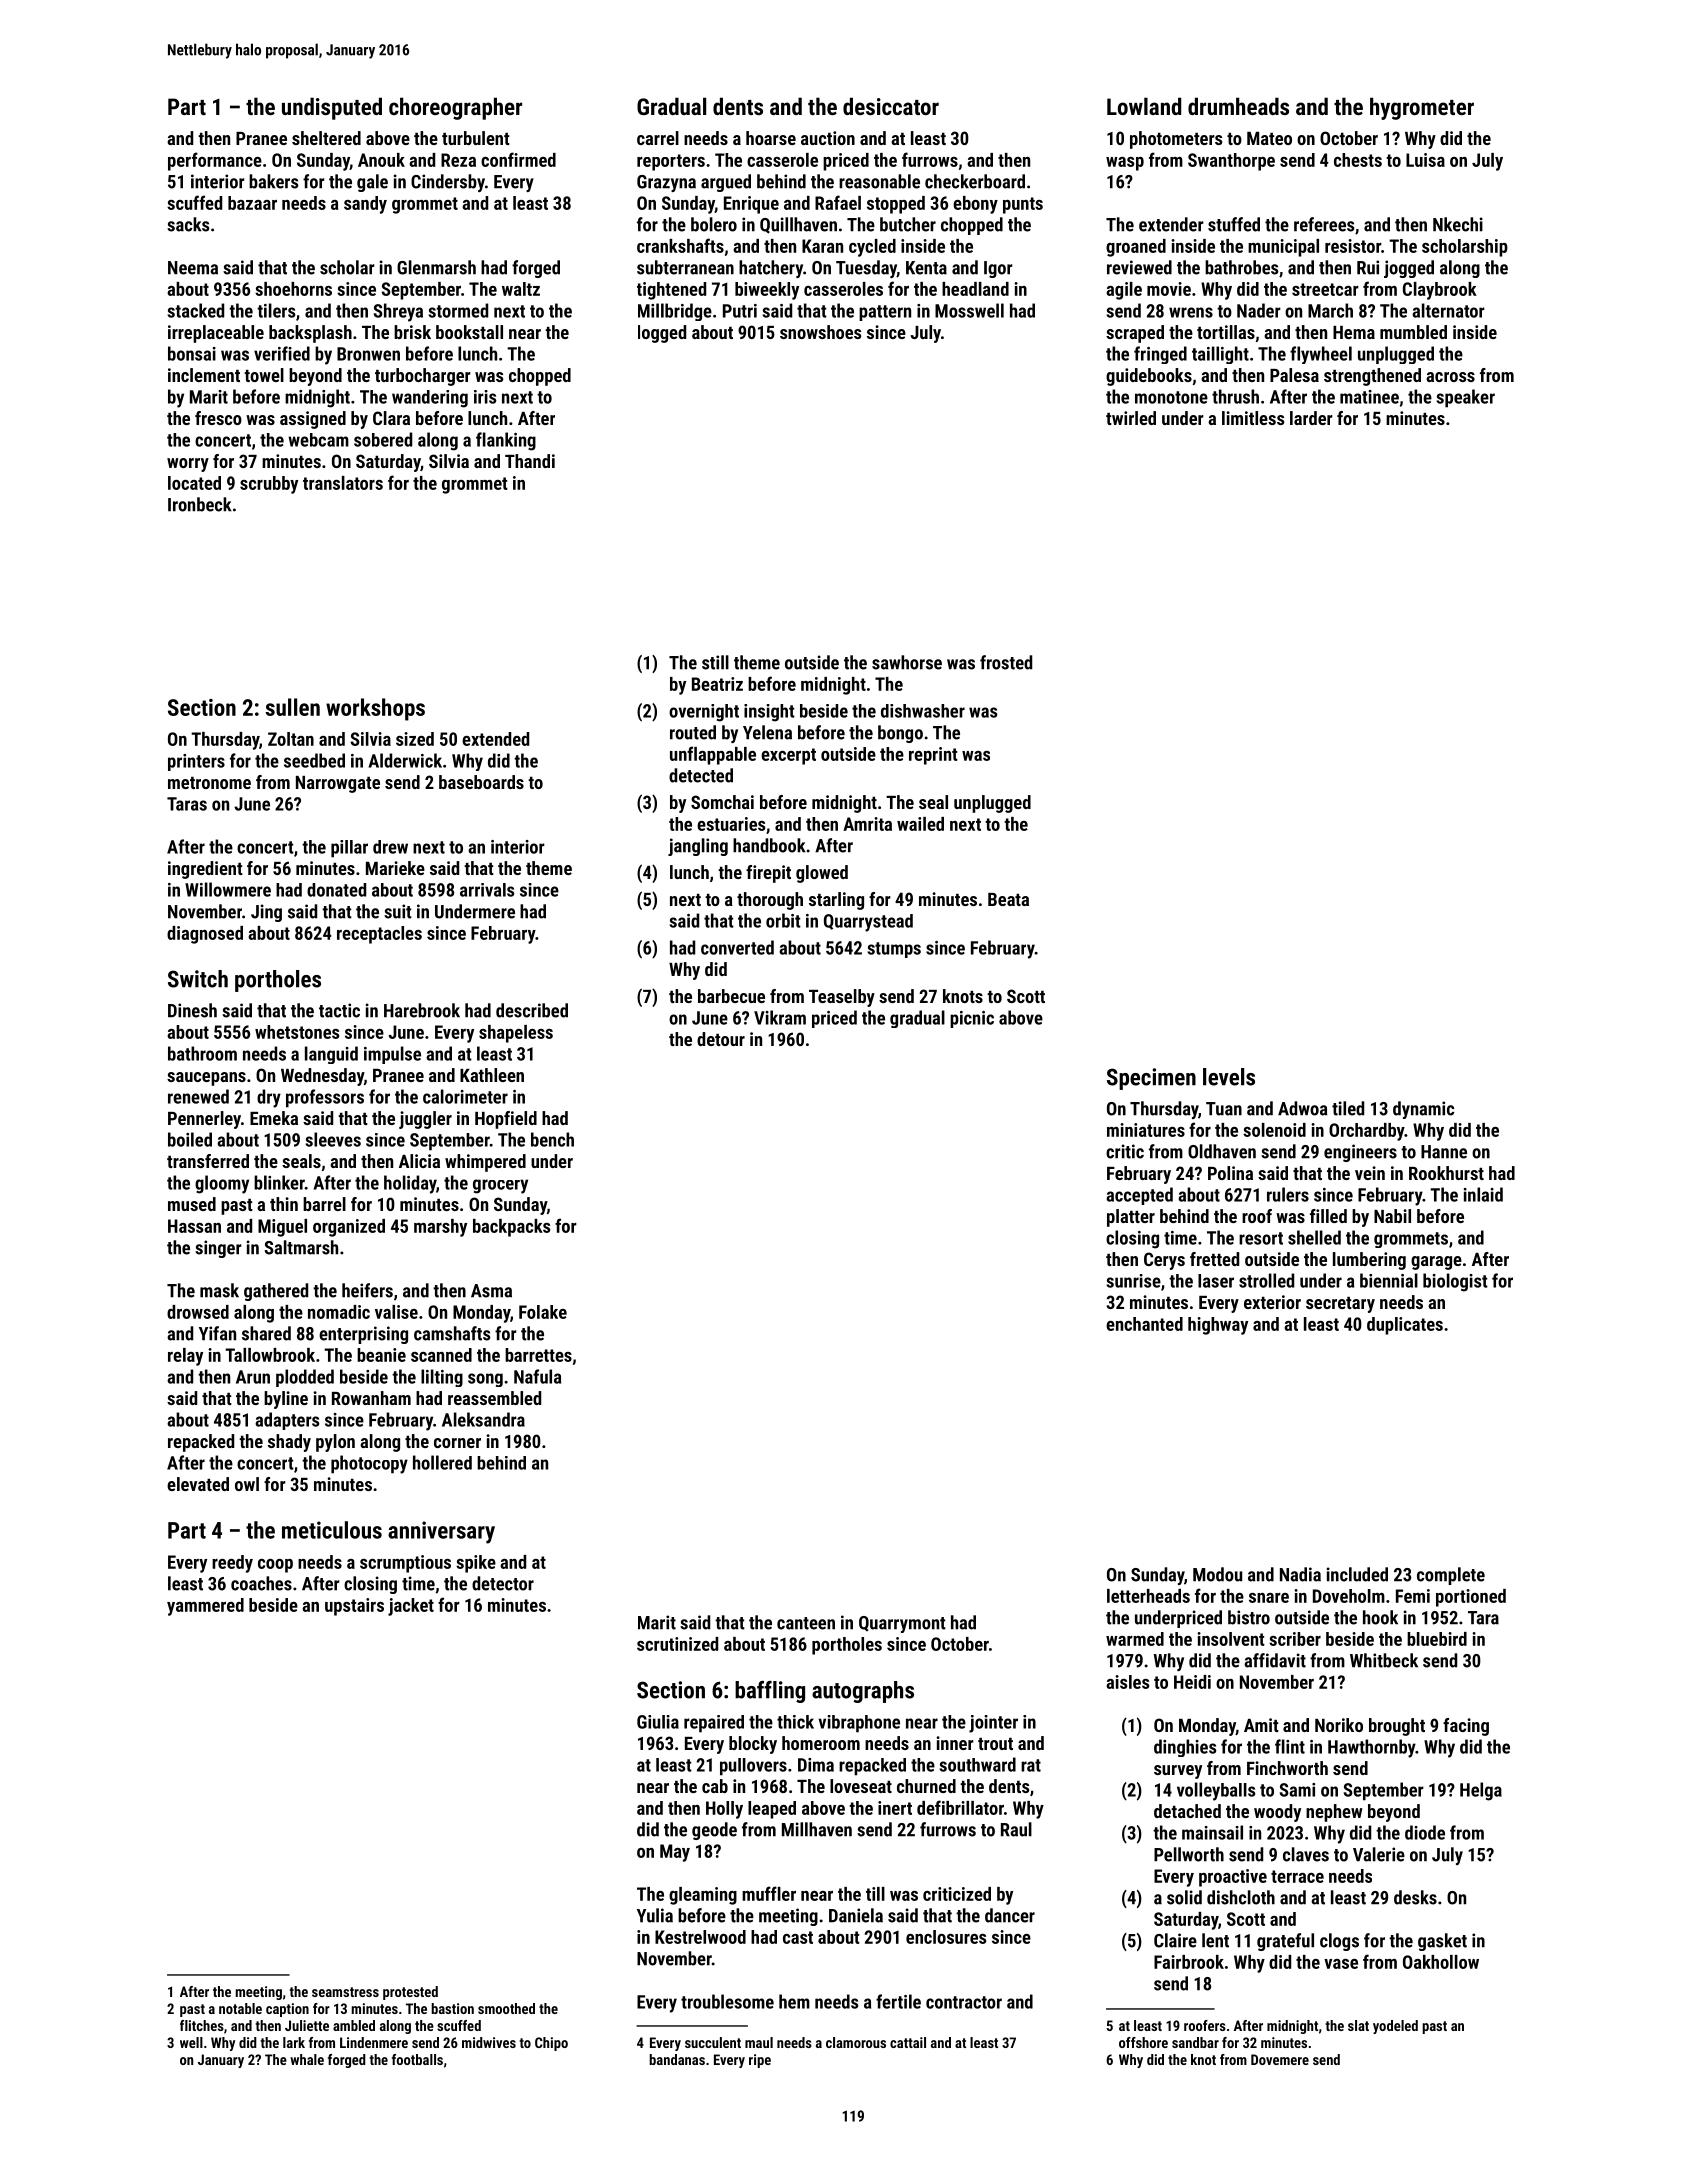 This screenshot has height=2178, width=1683. I want to click on Ironbeck, so click(200, 504).
